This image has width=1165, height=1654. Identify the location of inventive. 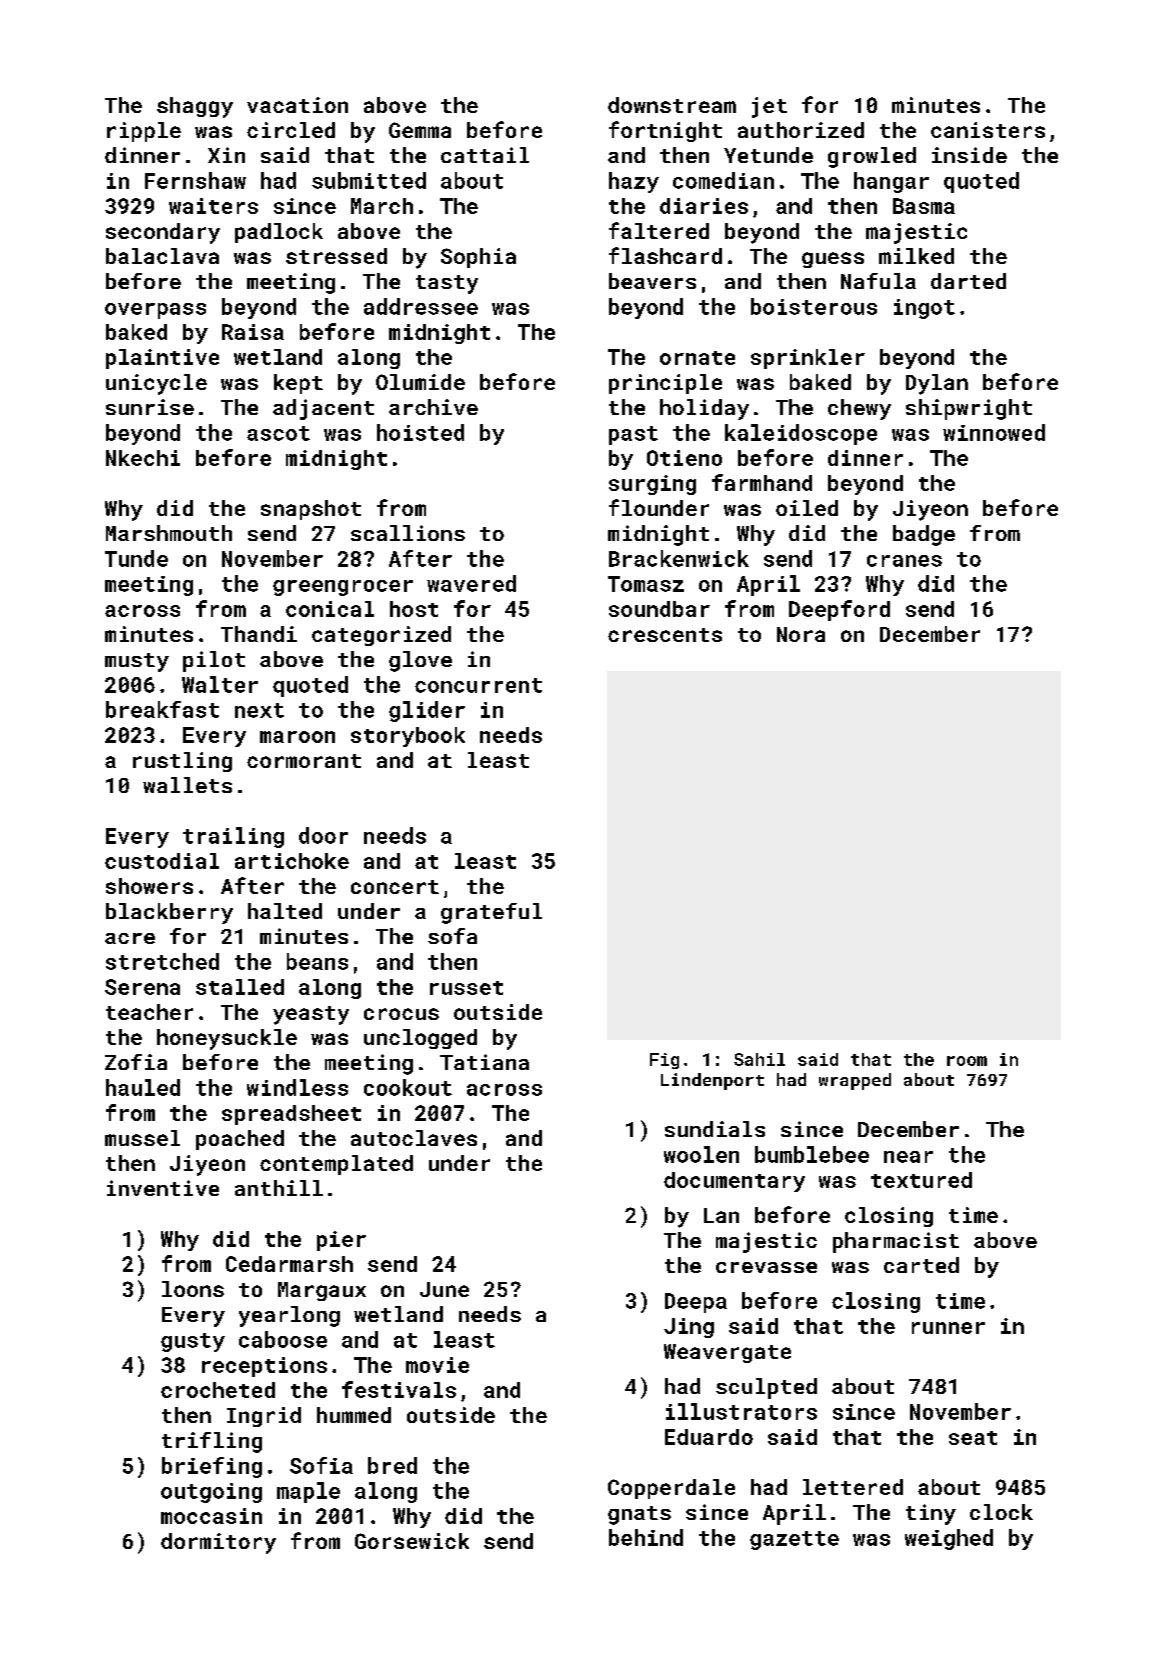
(163, 1188).
